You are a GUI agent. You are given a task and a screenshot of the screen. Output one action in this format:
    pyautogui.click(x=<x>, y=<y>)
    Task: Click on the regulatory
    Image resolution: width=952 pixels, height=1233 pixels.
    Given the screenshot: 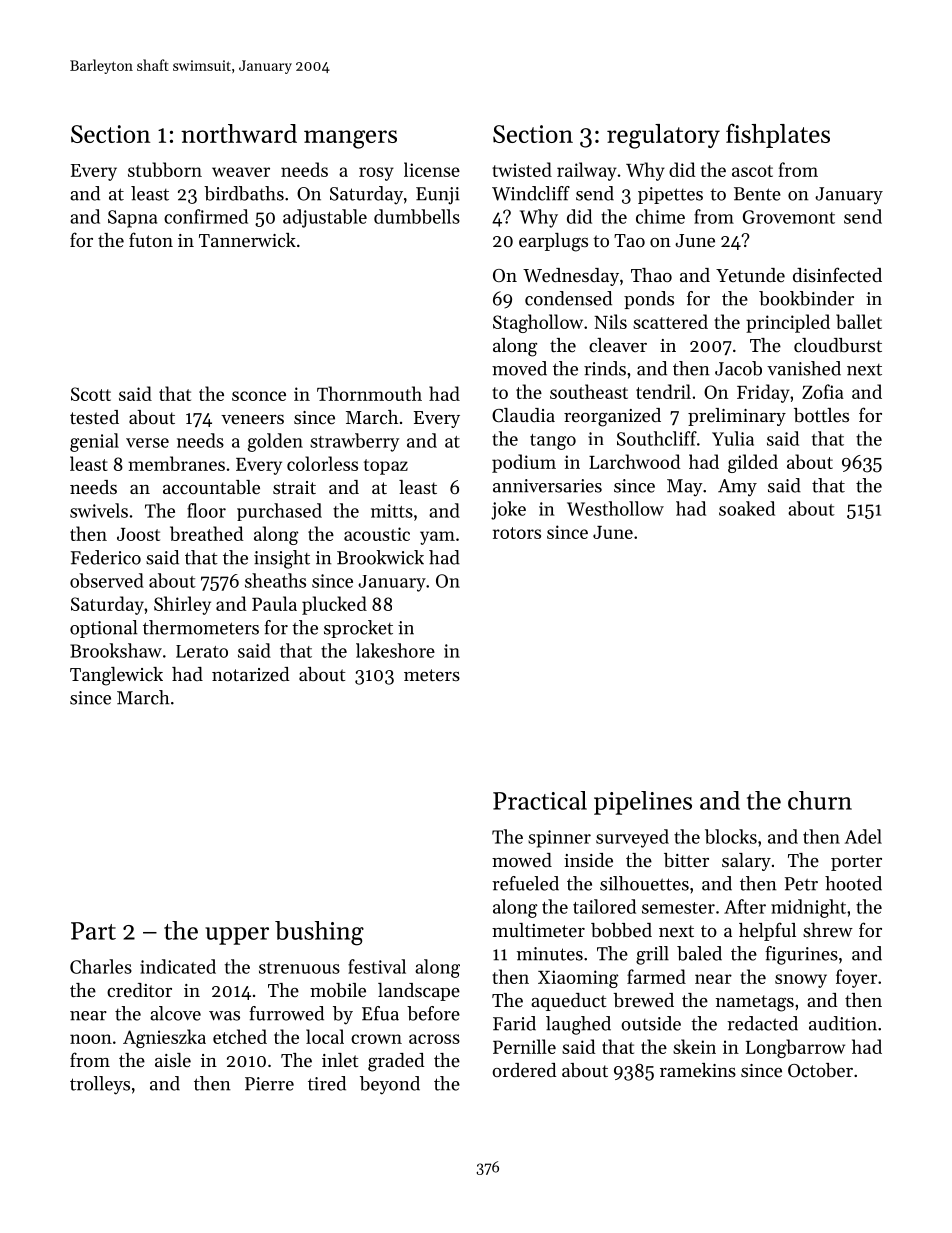 What is the action you would take?
    pyautogui.click(x=663, y=136)
